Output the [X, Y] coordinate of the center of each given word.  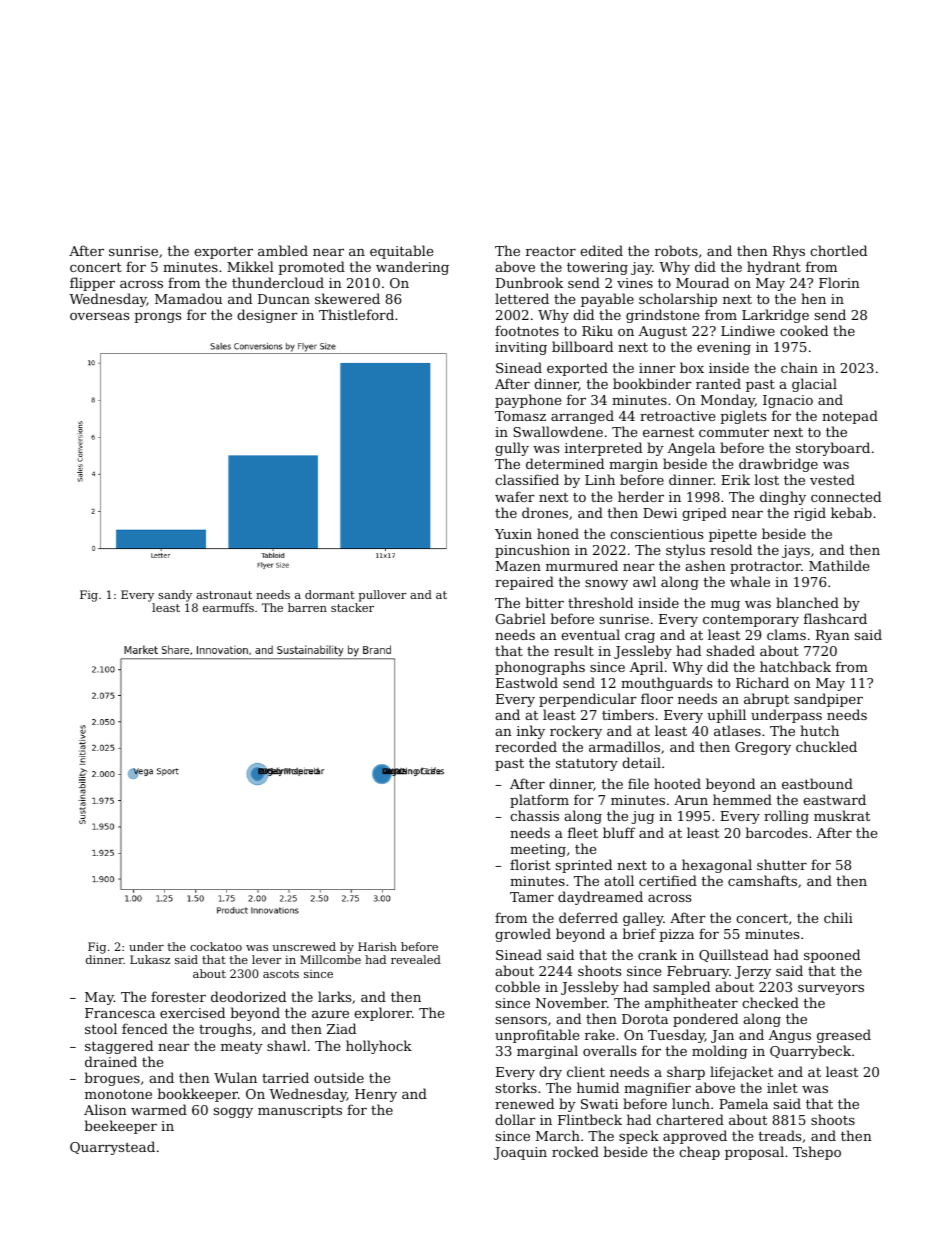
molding [719, 1052]
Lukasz [150, 959]
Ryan [833, 636]
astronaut [224, 595]
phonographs [540, 668]
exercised [192, 1012]
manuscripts [300, 1111]
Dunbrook [529, 282]
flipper [92, 284]
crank [657, 954]
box [692, 367]
